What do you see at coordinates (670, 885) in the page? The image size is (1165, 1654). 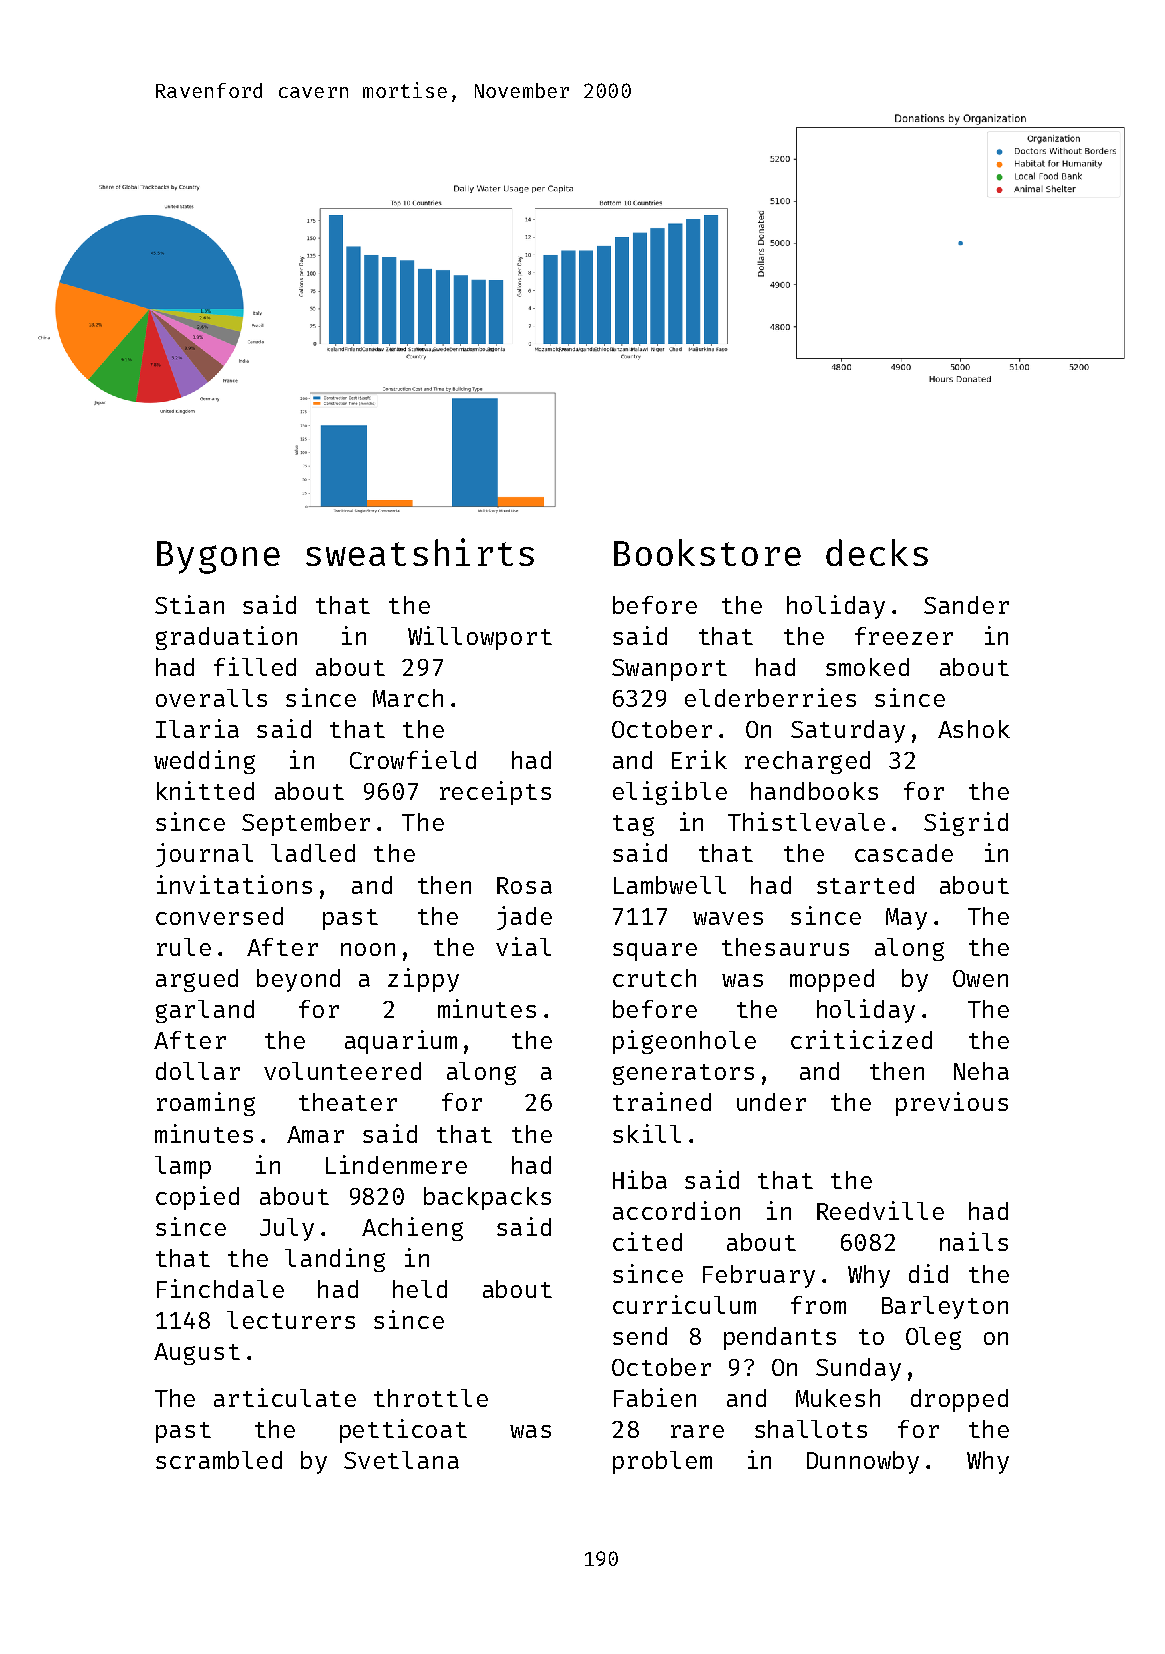 I see `Lambwell` at bounding box center [670, 885].
